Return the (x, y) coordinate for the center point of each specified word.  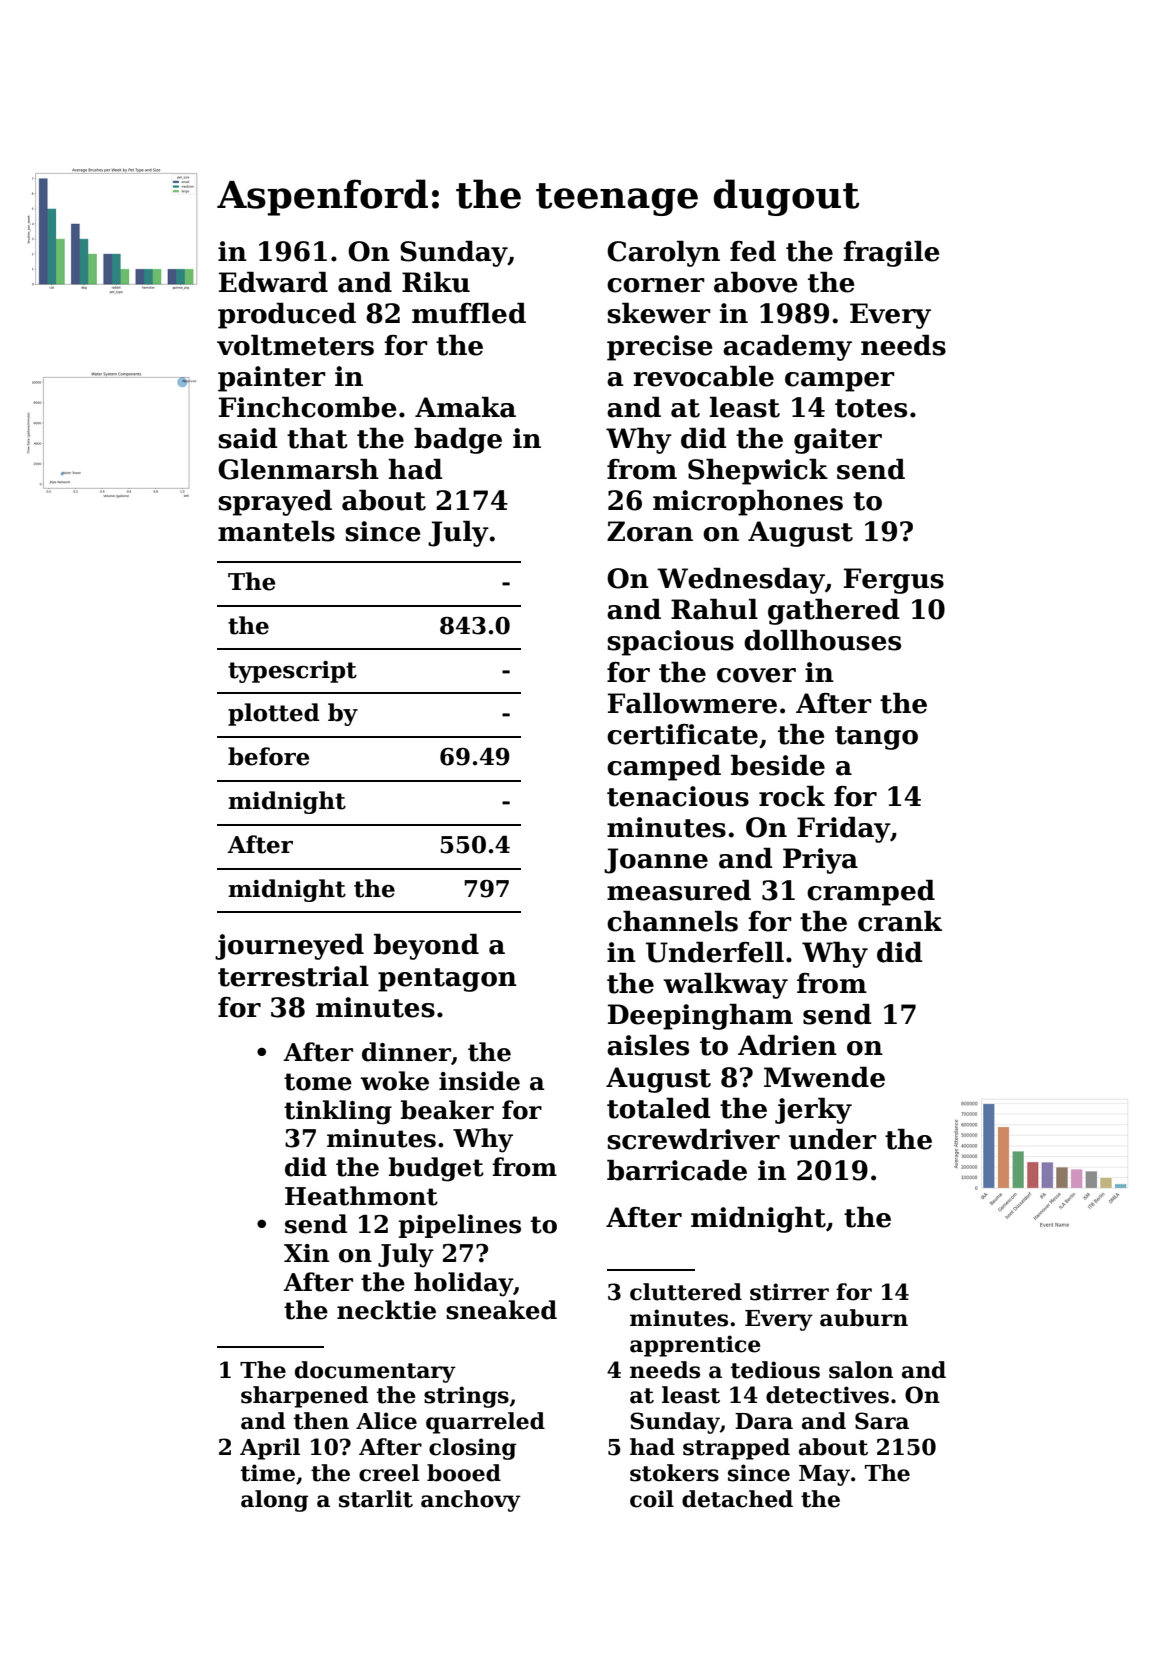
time (268, 1473)
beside (778, 765)
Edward (273, 282)
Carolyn (663, 254)
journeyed (289, 947)
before (268, 756)
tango (876, 738)
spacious (670, 643)
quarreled (485, 1423)
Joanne (656, 861)
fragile (891, 254)
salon (861, 1370)
